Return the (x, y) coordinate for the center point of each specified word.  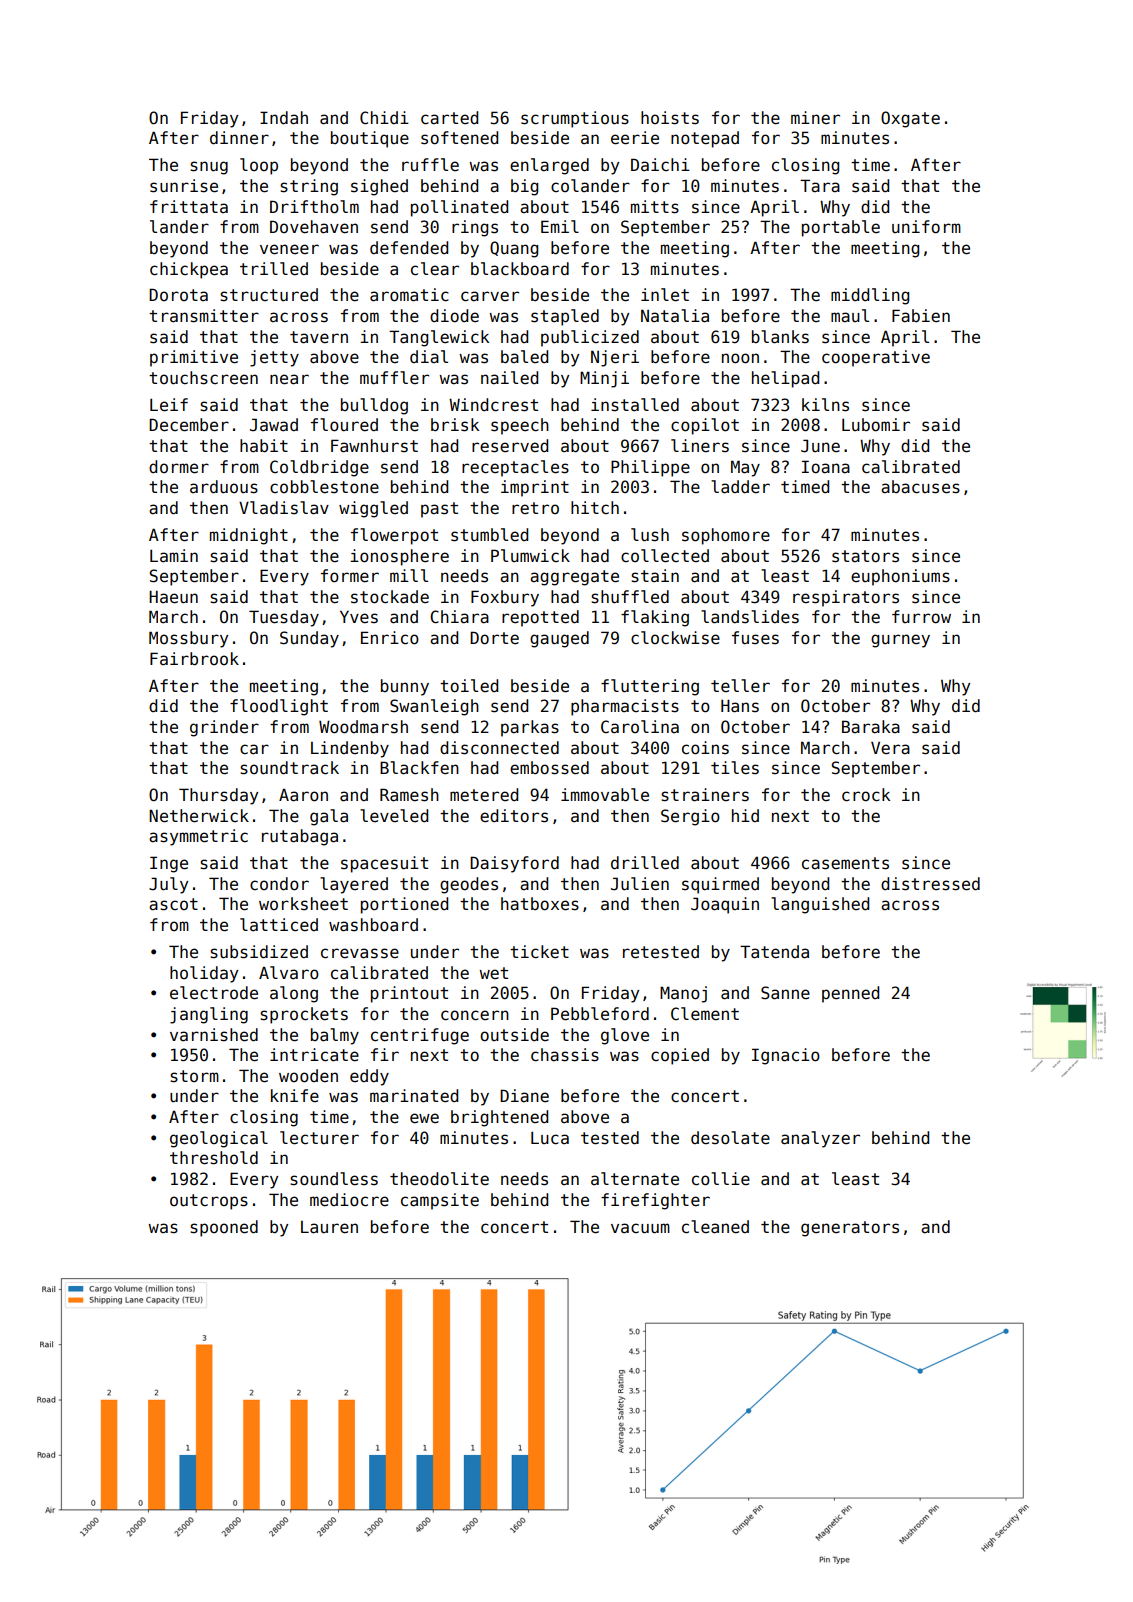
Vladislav (284, 508)
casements (845, 863)
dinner (239, 138)
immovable (605, 795)
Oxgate (910, 119)
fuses (755, 638)
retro (535, 508)
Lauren (329, 1227)
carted (449, 118)
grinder (224, 728)
